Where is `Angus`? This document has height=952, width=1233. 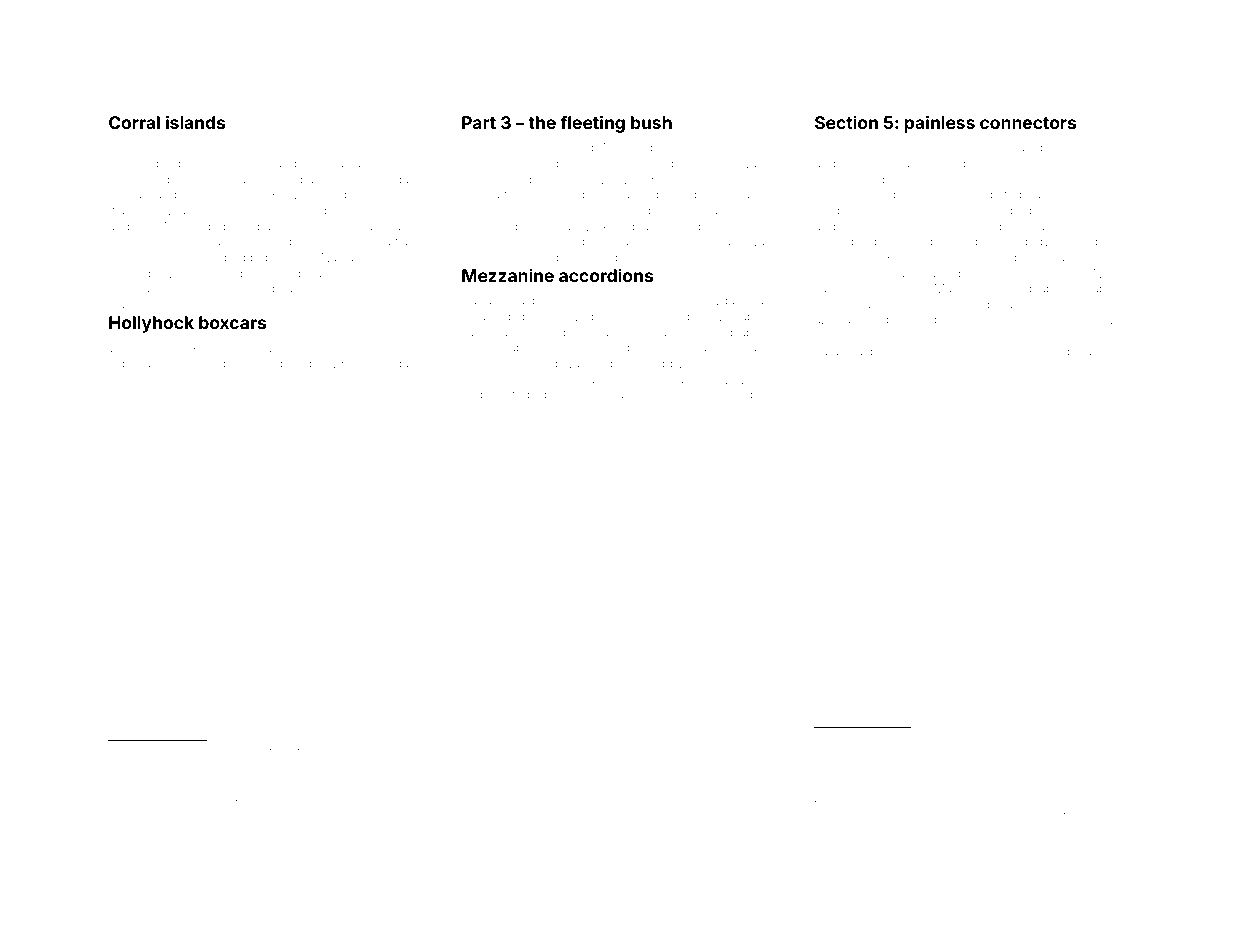
Angus is located at coordinates (221, 365).
